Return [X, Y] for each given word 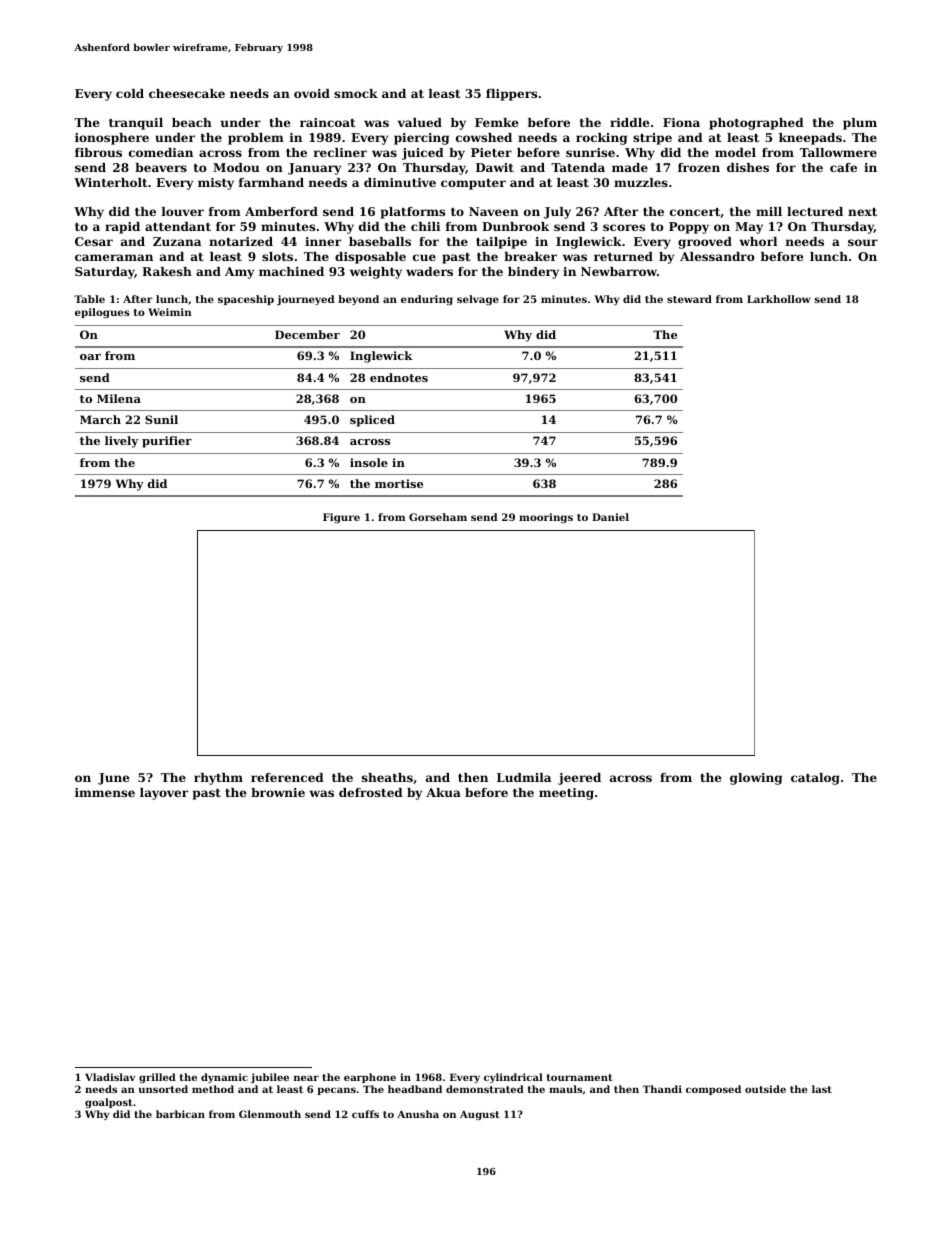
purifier [167, 442]
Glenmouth [270, 1114]
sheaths [387, 777]
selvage [478, 300]
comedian [161, 152]
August [480, 1115]
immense [105, 792]
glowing [756, 779]
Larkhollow [779, 299]
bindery [533, 273]
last [822, 1089]
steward [689, 299]
